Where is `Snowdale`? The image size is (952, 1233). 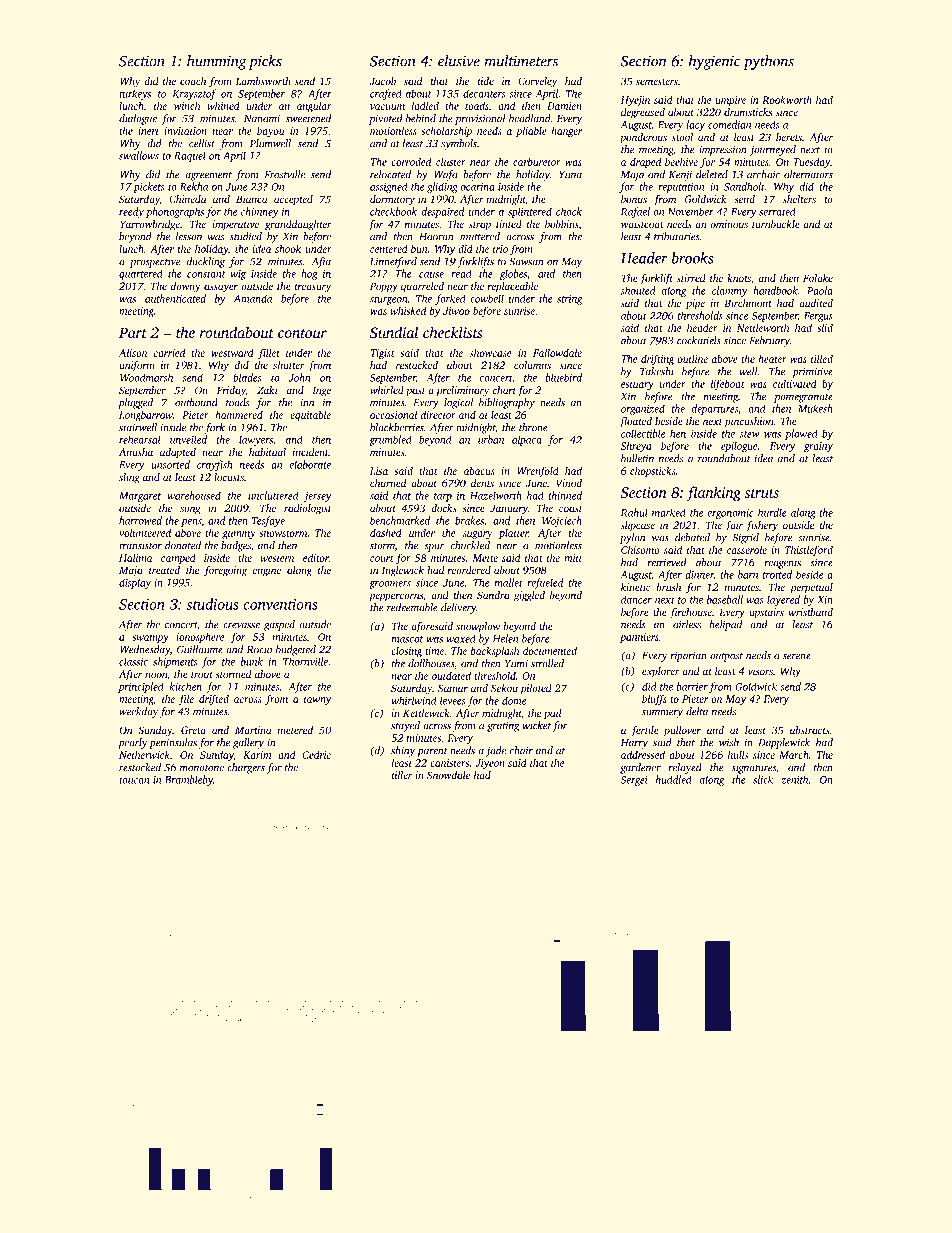 Snowdale is located at coordinates (448, 775).
